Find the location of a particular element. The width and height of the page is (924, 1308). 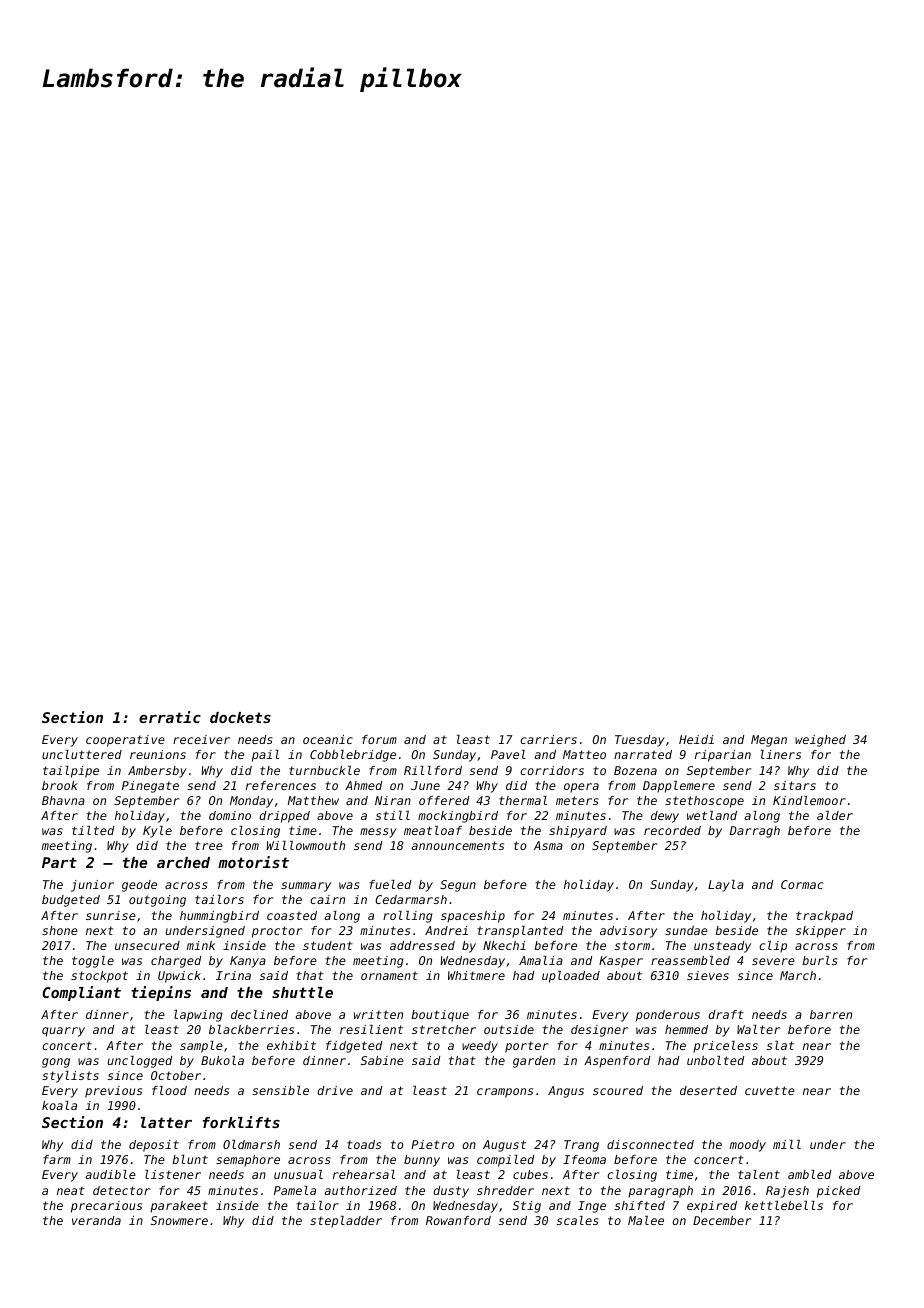

dockets is located at coordinates (240, 717).
